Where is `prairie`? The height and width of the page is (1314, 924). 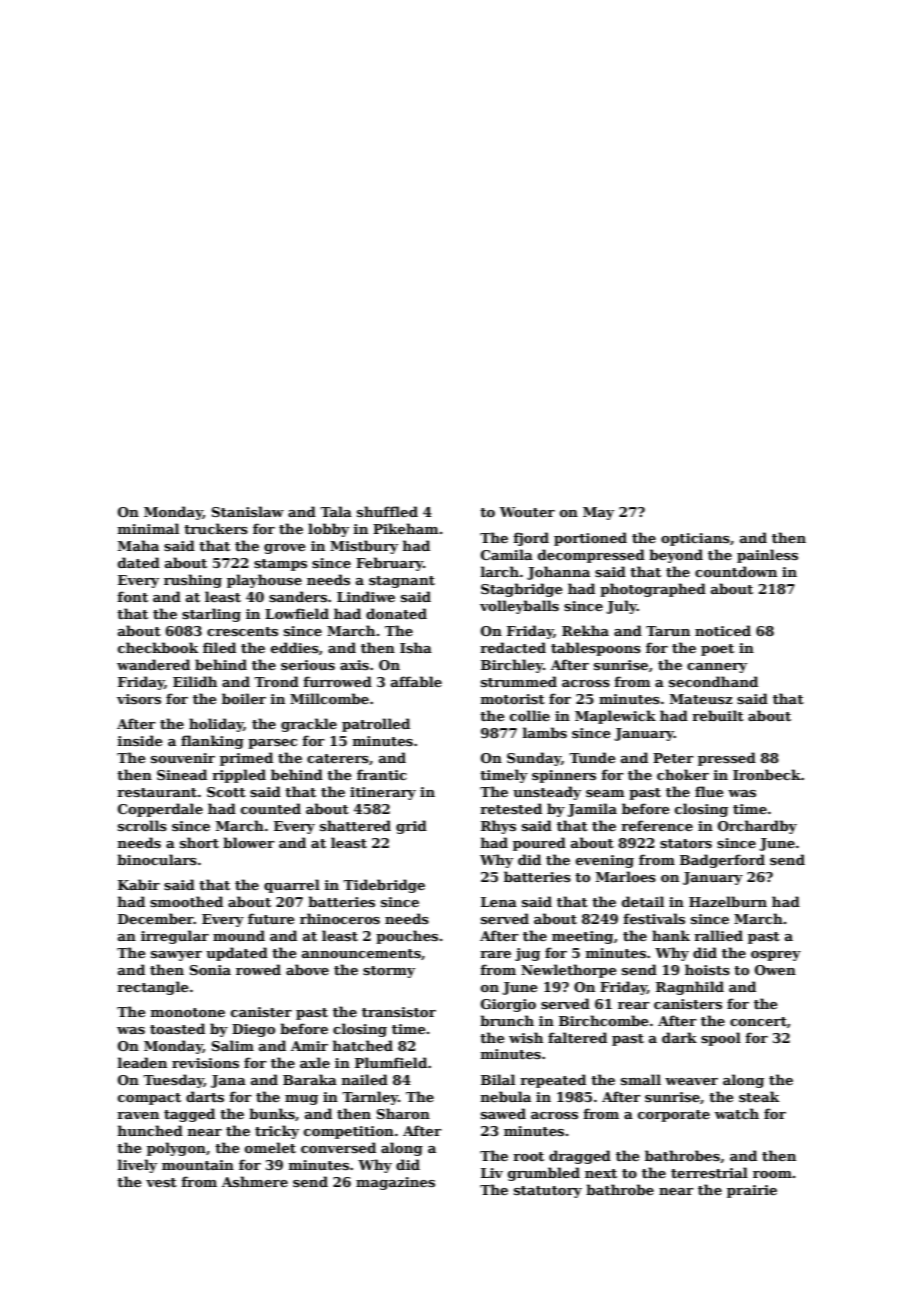 prairie is located at coordinates (752, 1191).
